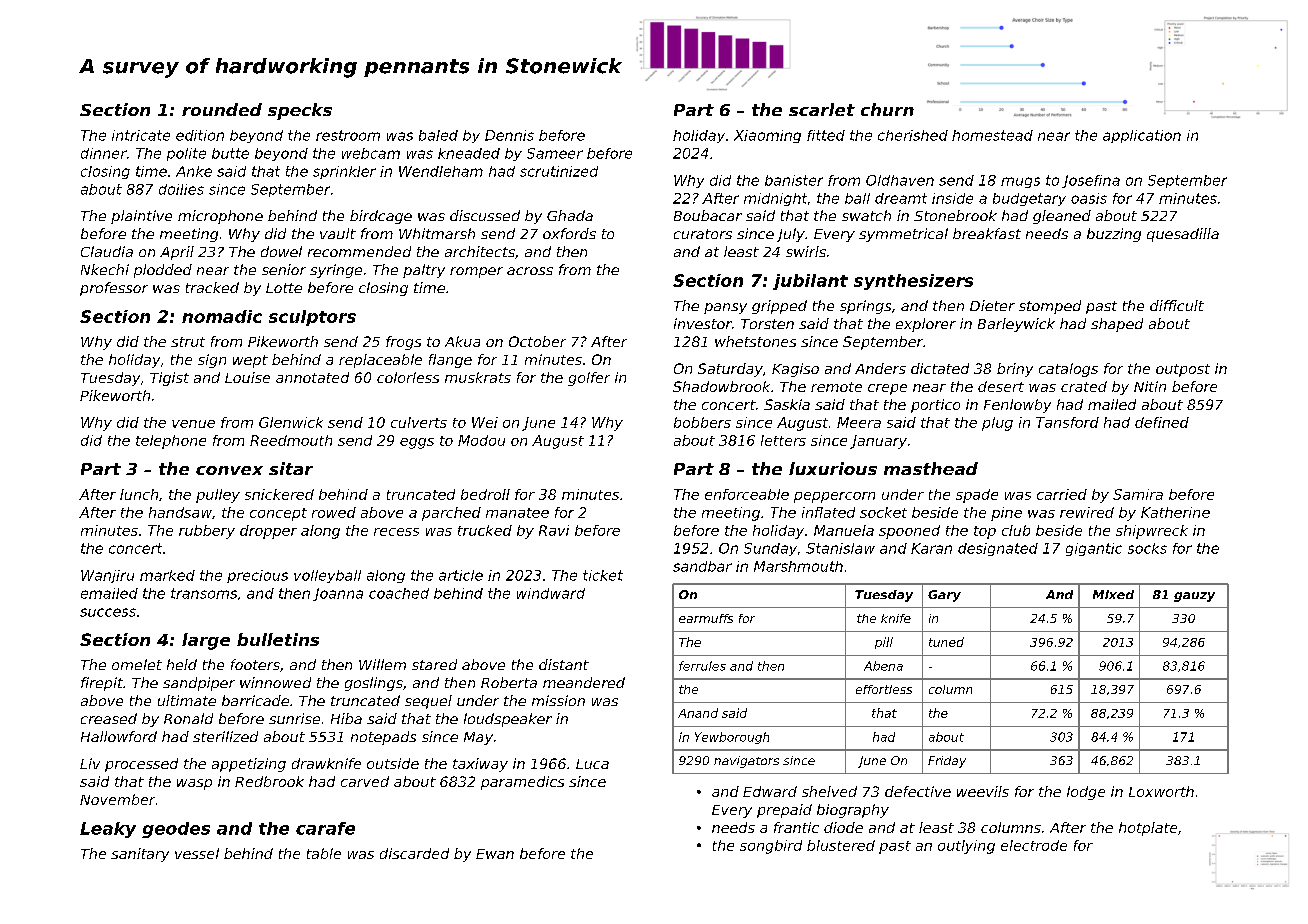 This screenshot has height=924, width=1308. What do you see at coordinates (250, 361) in the screenshot?
I see `wept` at bounding box center [250, 361].
